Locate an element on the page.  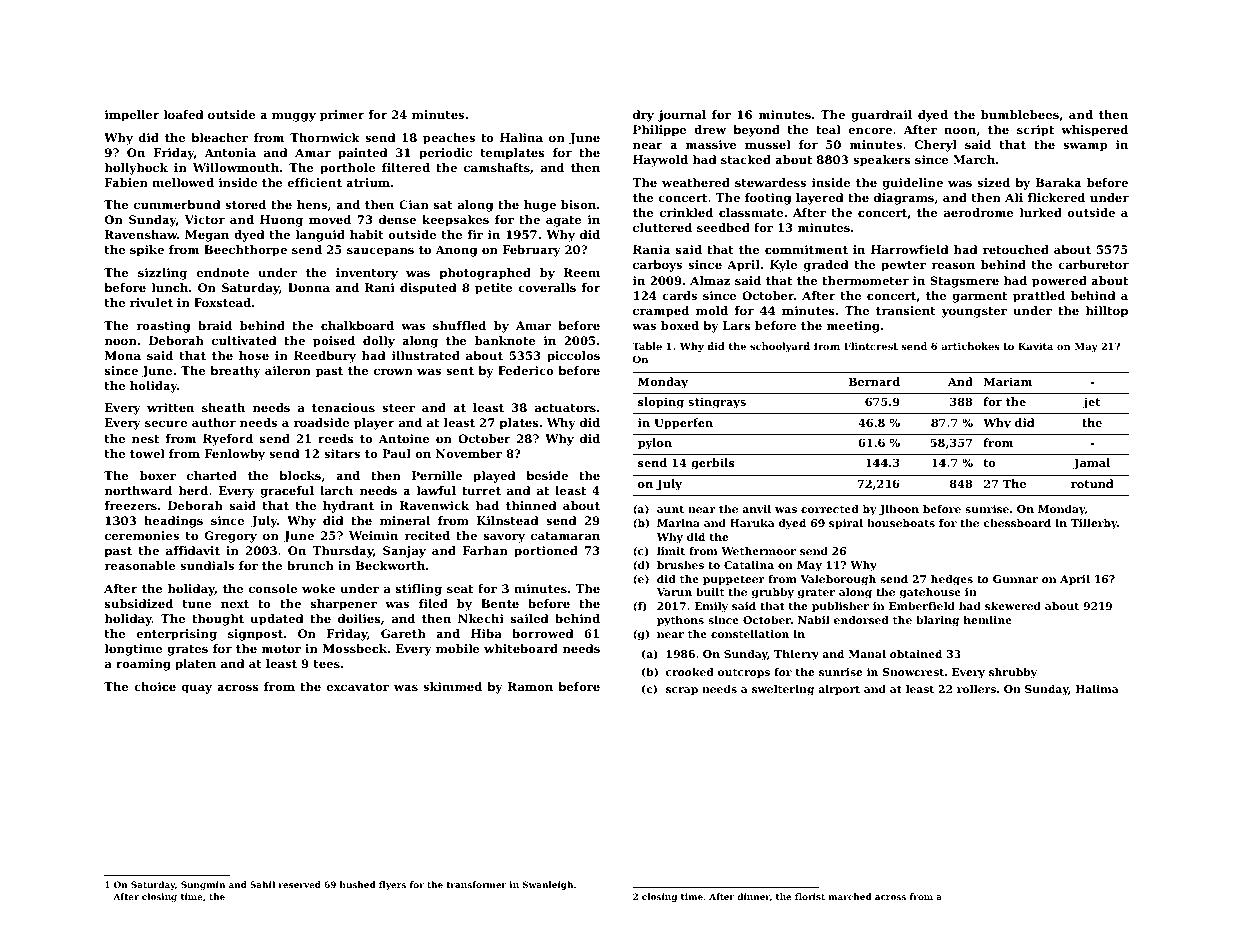
Halima is located at coordinates (1097, 689).
